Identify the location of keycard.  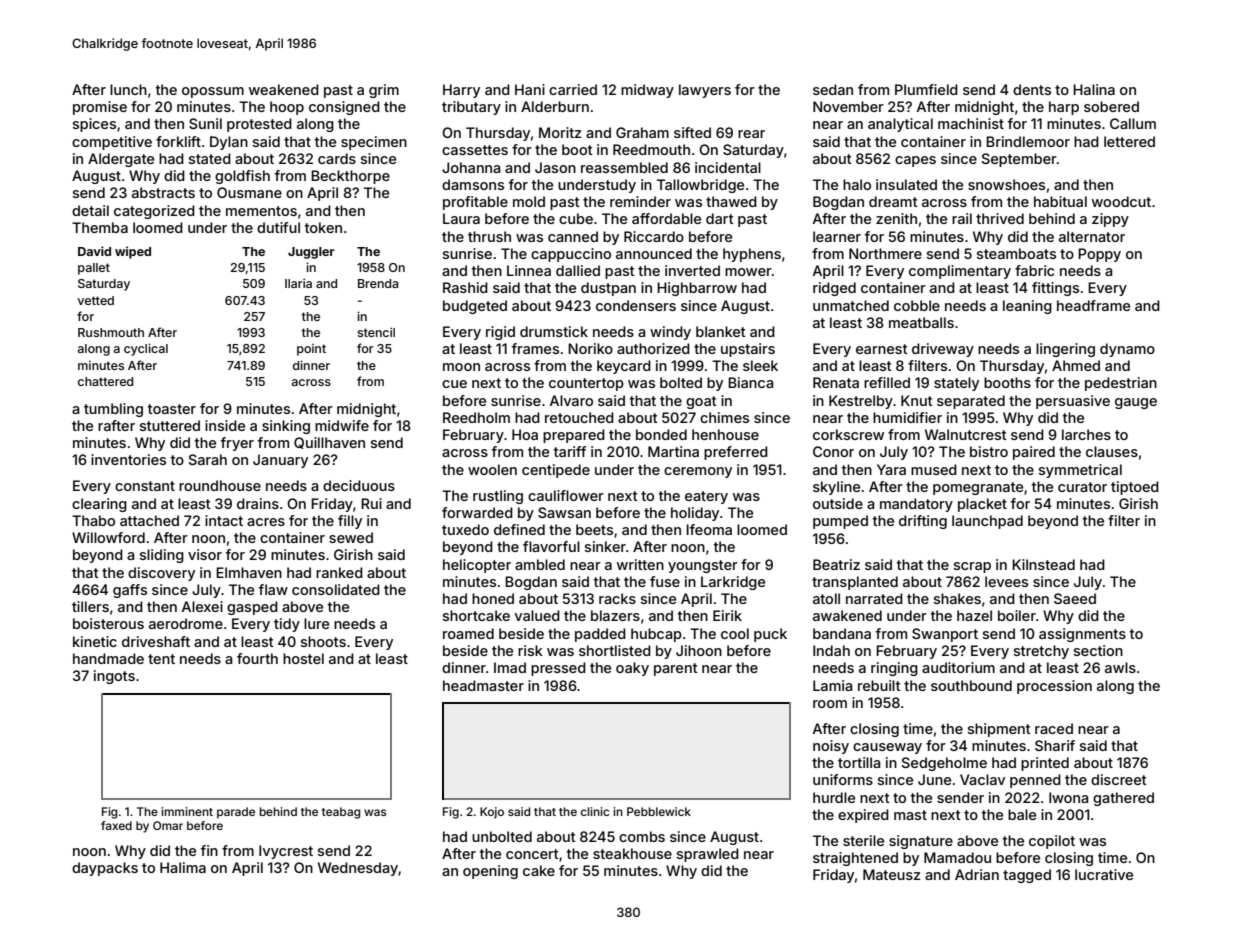
(624, 367).
